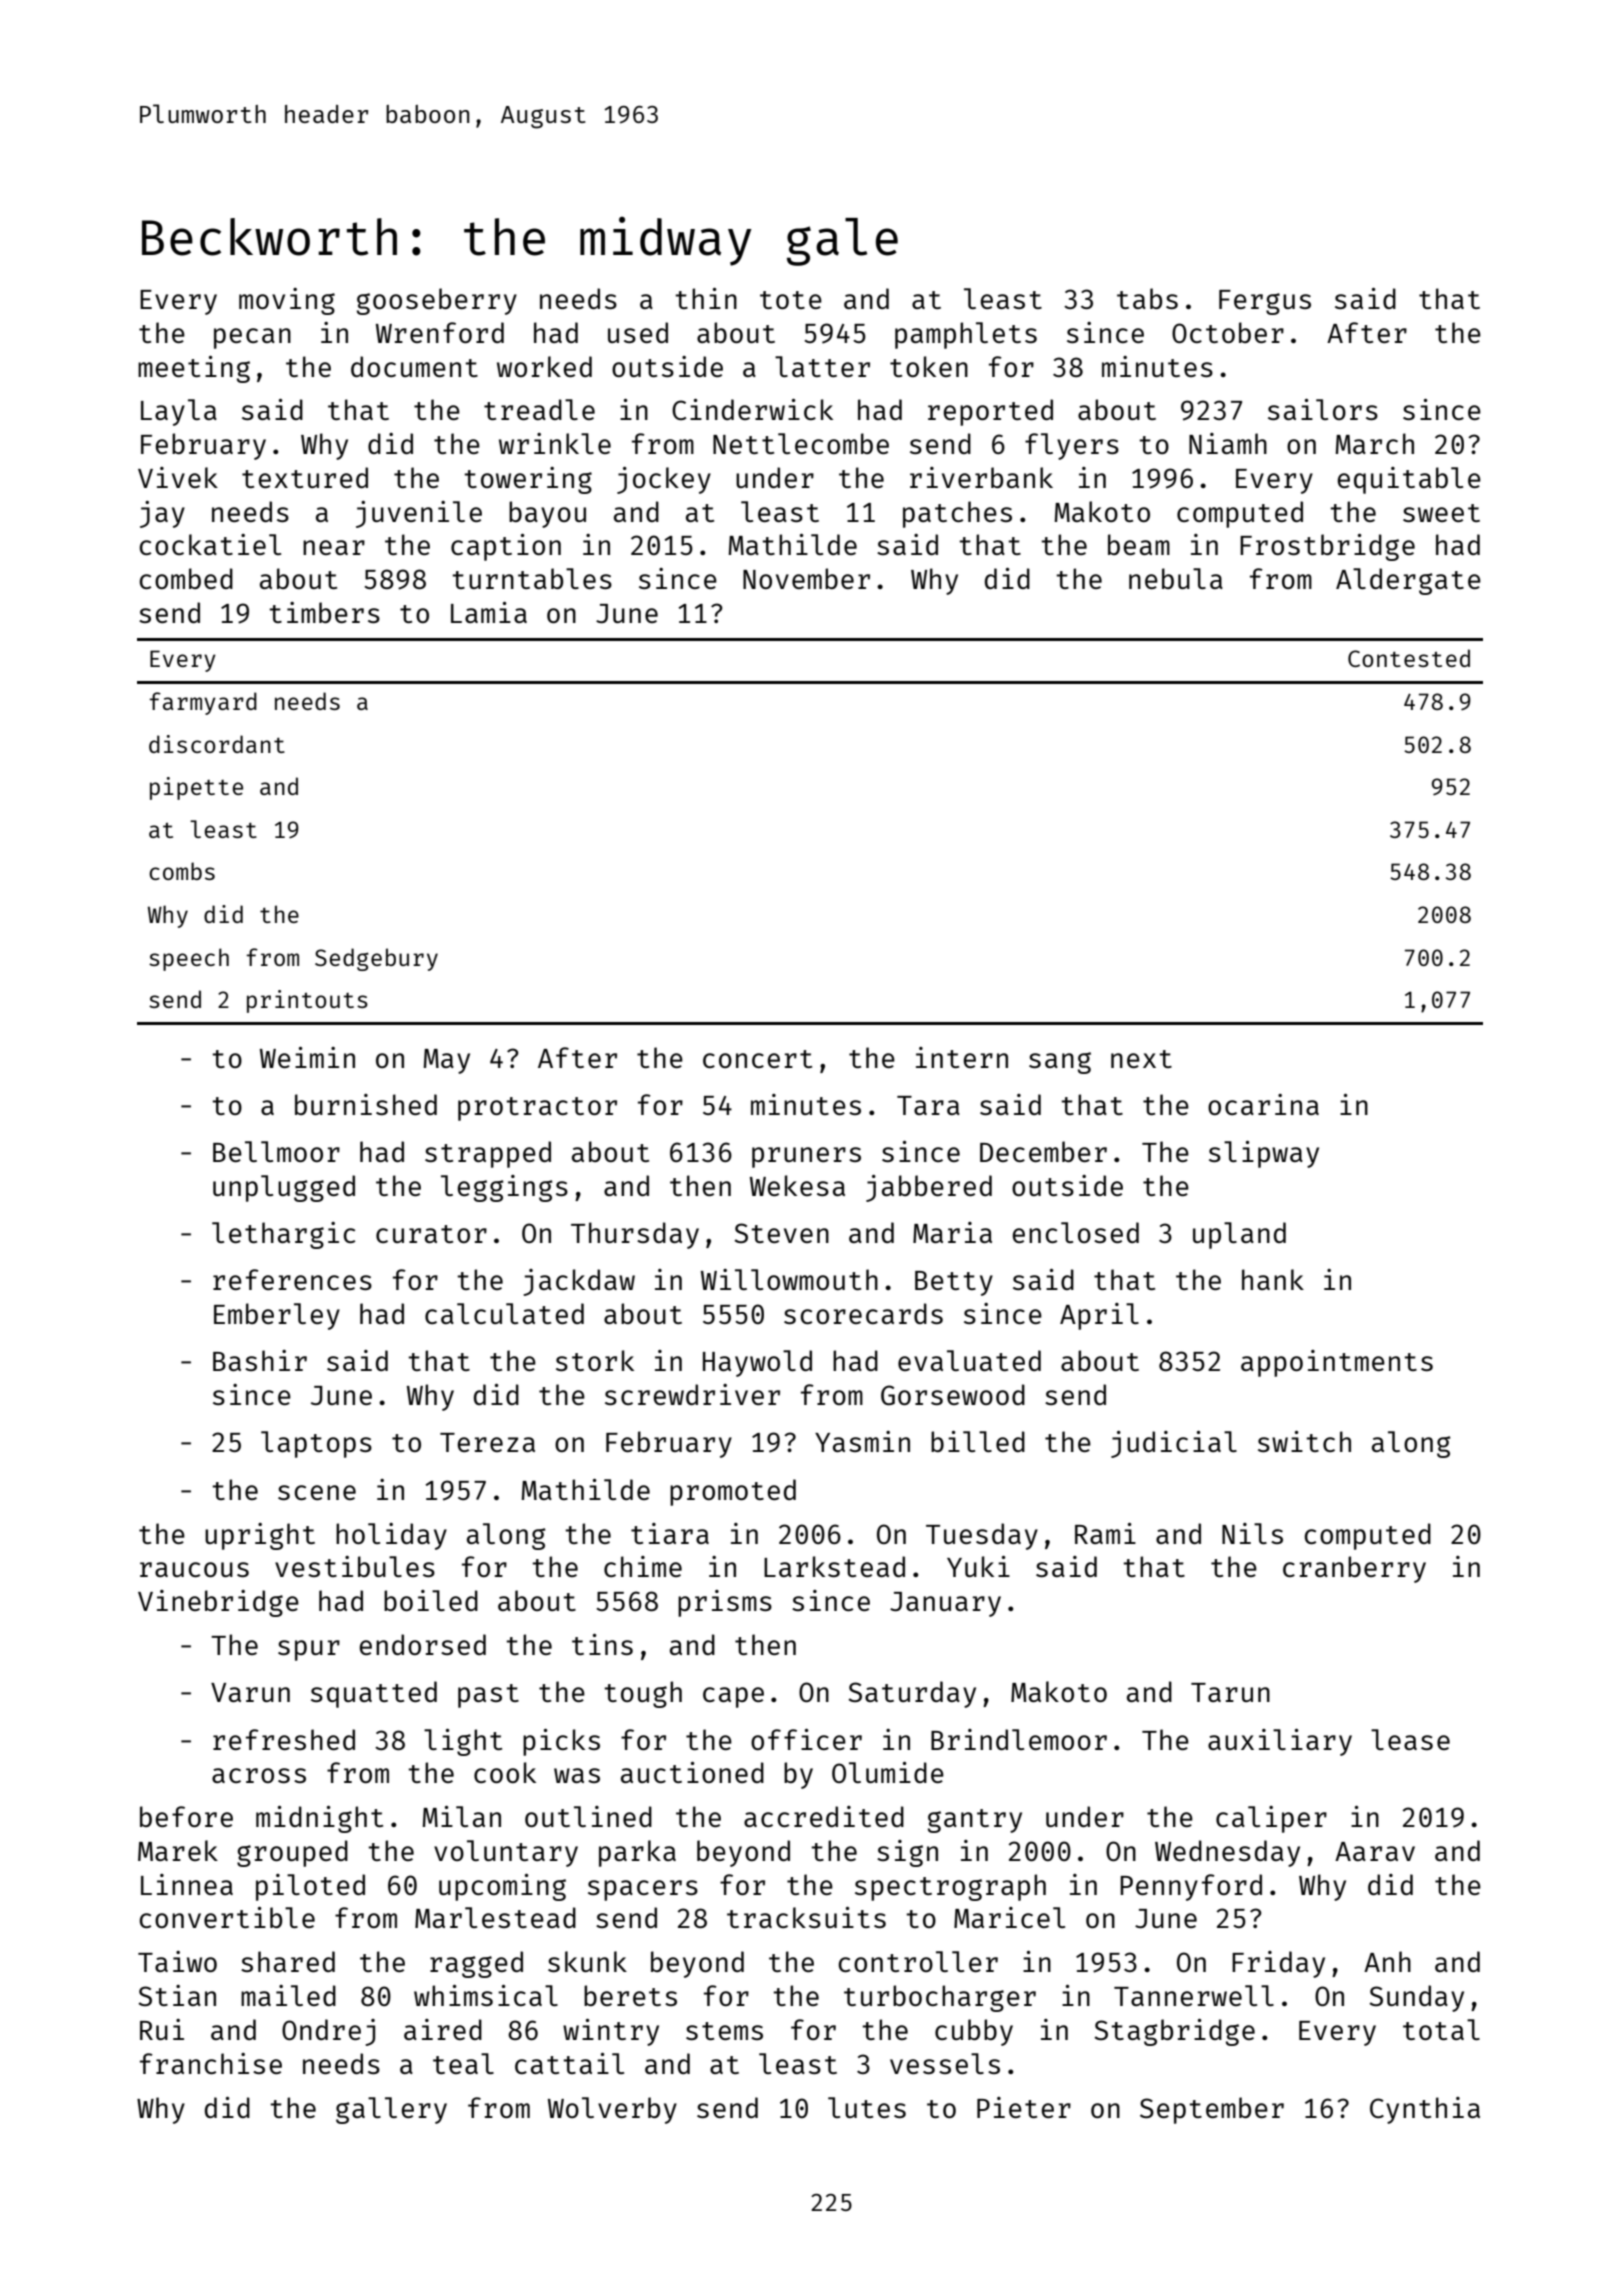  I want to click on gooseberry, so click(437, 301).
